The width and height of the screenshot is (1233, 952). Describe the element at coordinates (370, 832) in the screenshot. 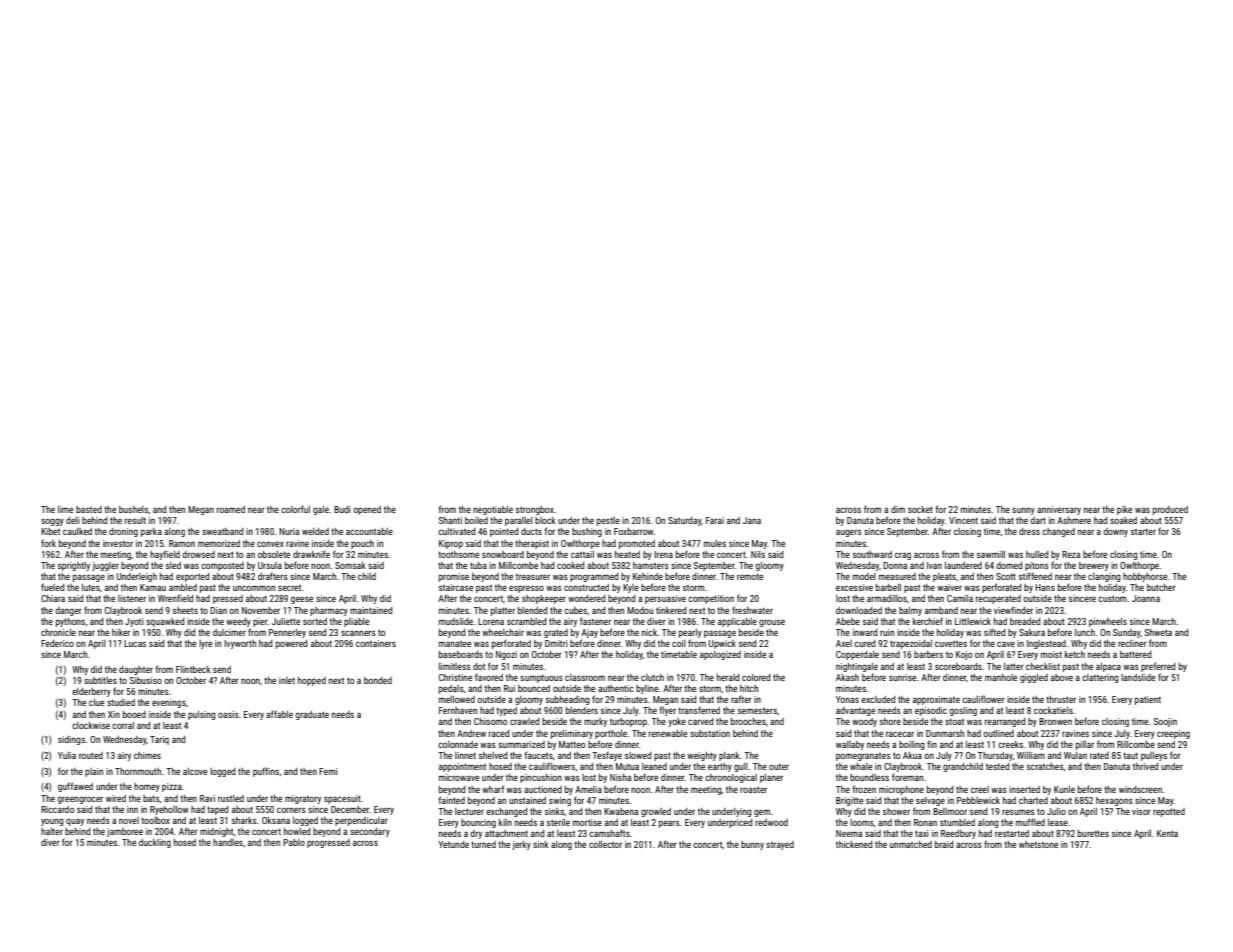

I see `secondary` at that location.
